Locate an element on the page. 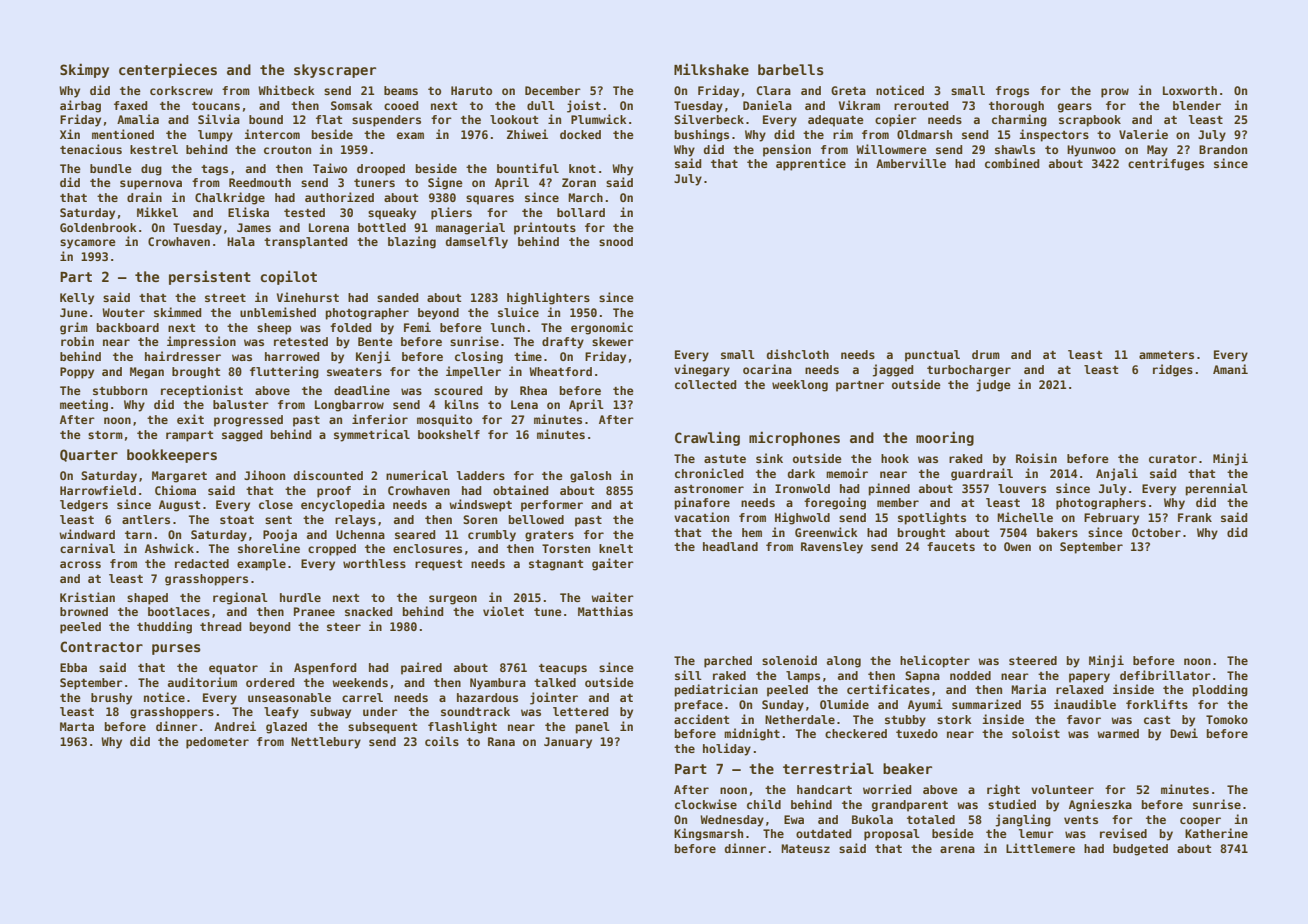 The image size is (1308, 924). frogs is located at coordinates (1012, 92).
